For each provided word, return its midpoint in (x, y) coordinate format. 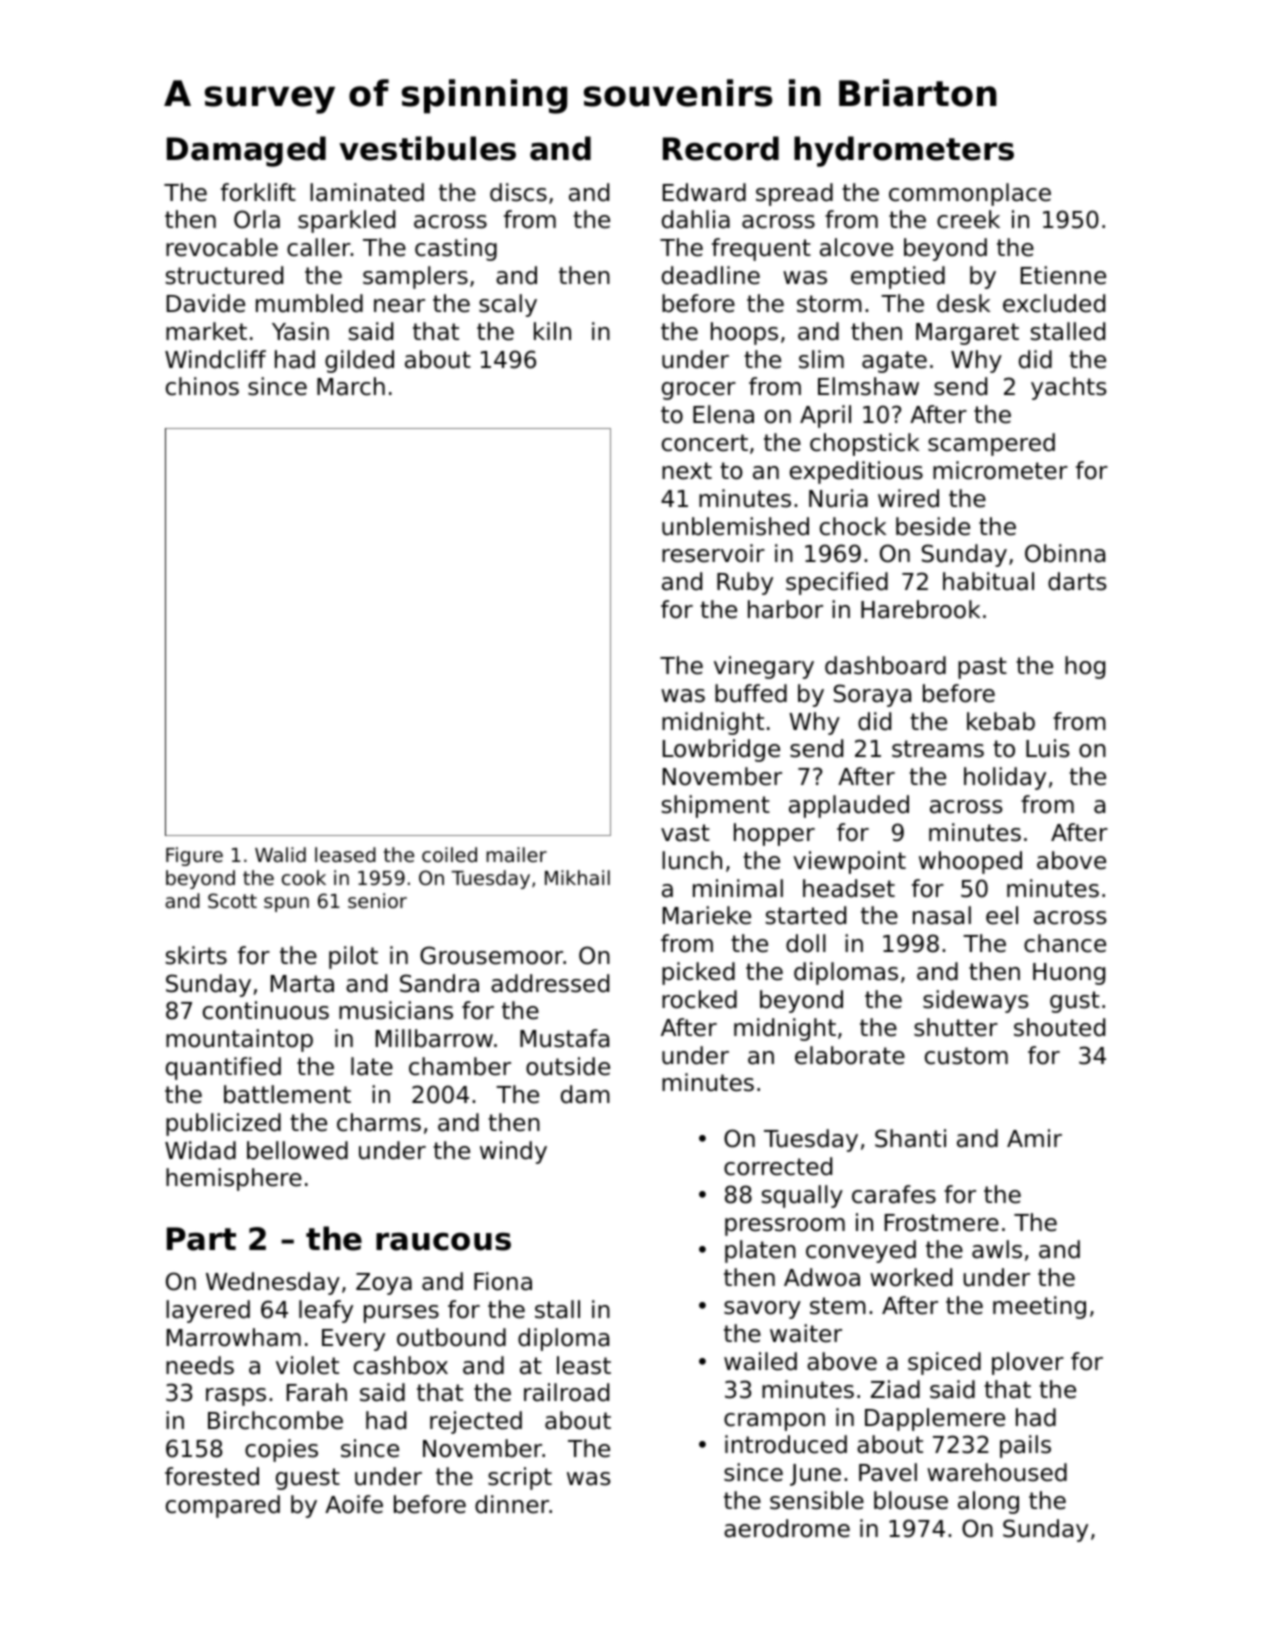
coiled (449, 854)
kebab (1001, 721)
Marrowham (234, 1337)
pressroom (785, 1227)
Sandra (439, 983)
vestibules (427, 148)
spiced (944, 1363)
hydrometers (904, 151)
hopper (774, 834)
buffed (751, 693)
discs (518, 192)
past (982, 668)
